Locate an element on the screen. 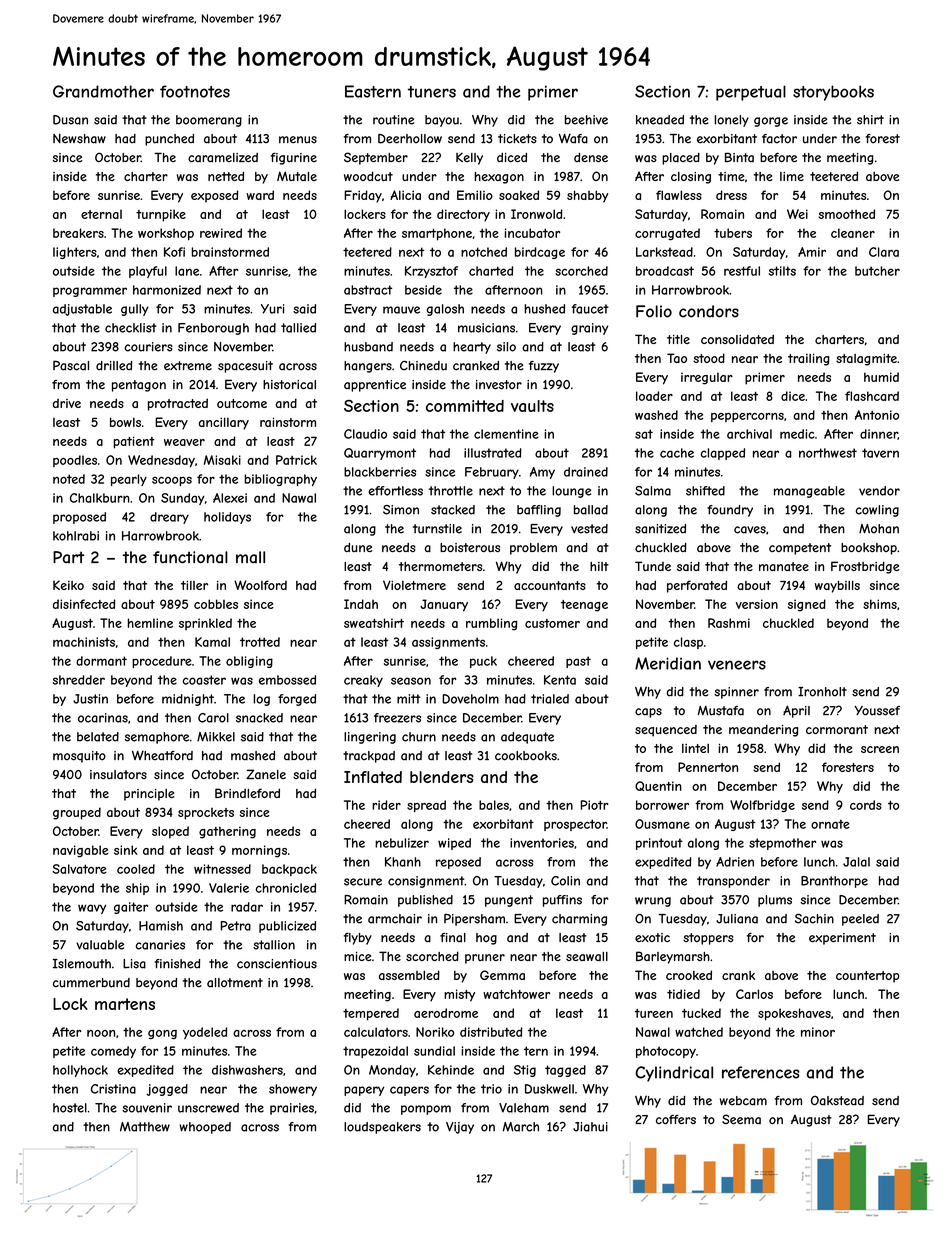  vendor is located at coordinates (879, 491).
